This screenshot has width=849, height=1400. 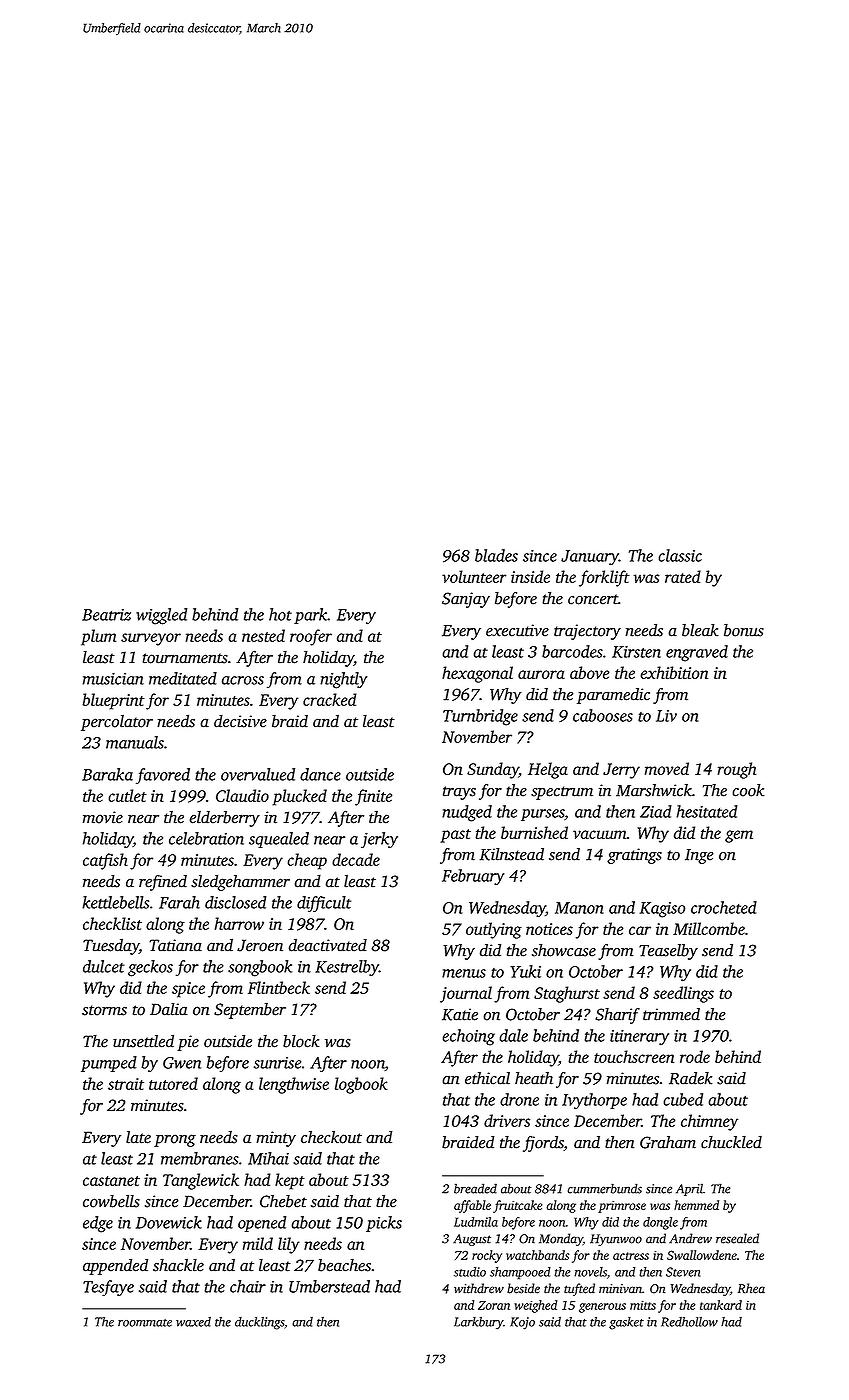 What do you see at coordinates (519, 1099) in the screenshot?
I see `drone` at bounding box center [519, 1099].
